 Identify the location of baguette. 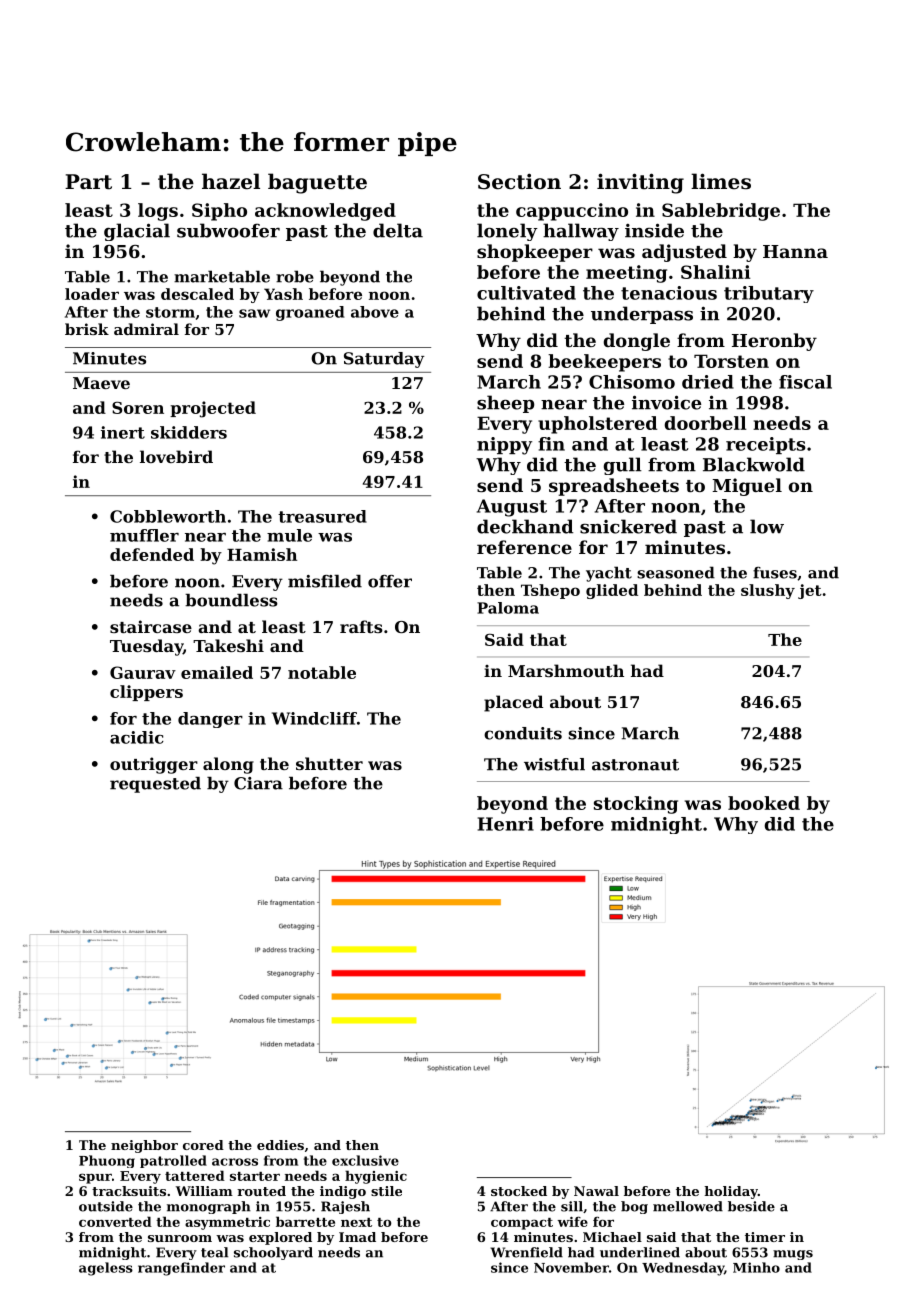
(317, 183).
